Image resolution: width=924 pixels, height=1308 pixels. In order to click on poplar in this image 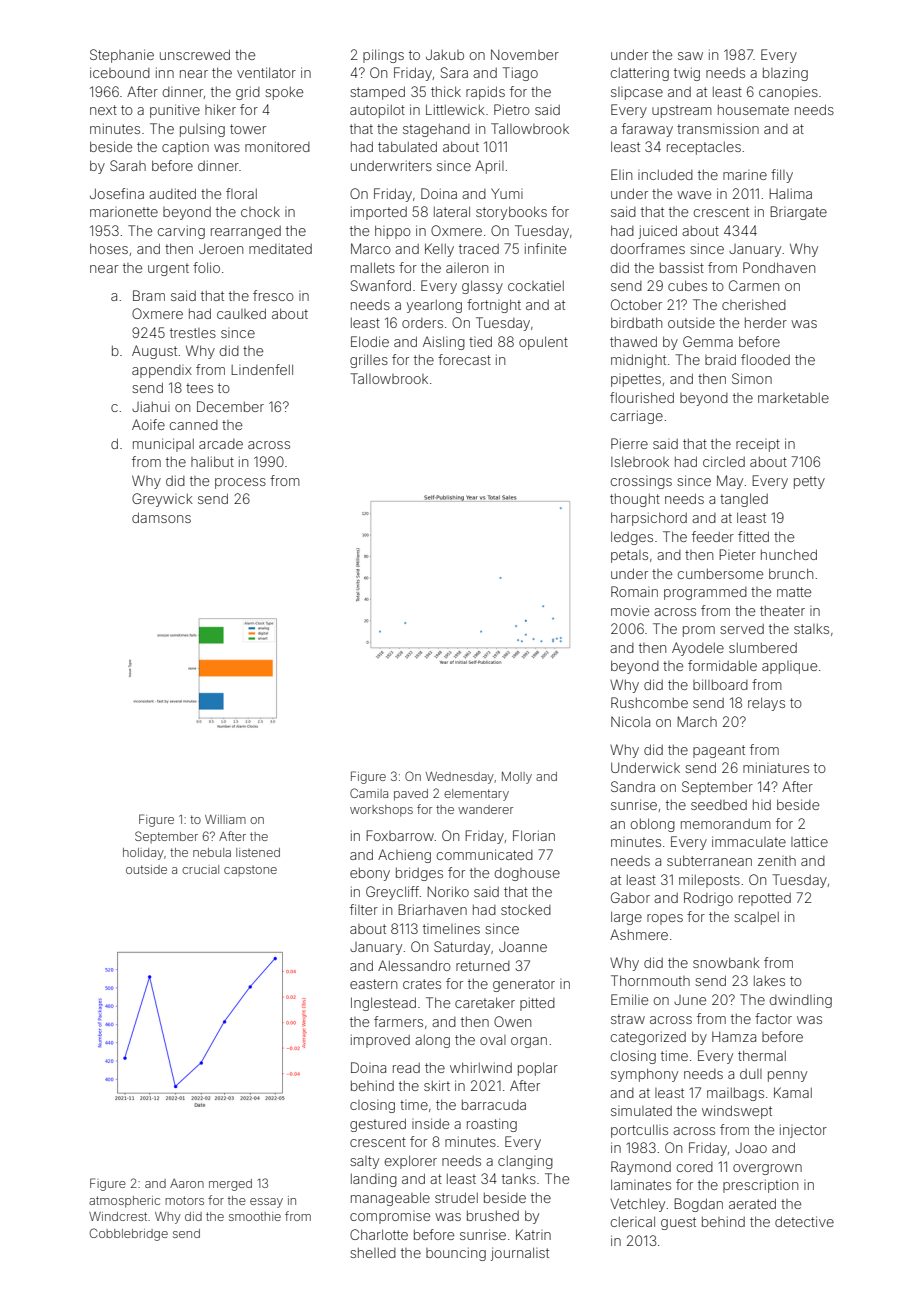, I will do `click(538, 1069)`.
